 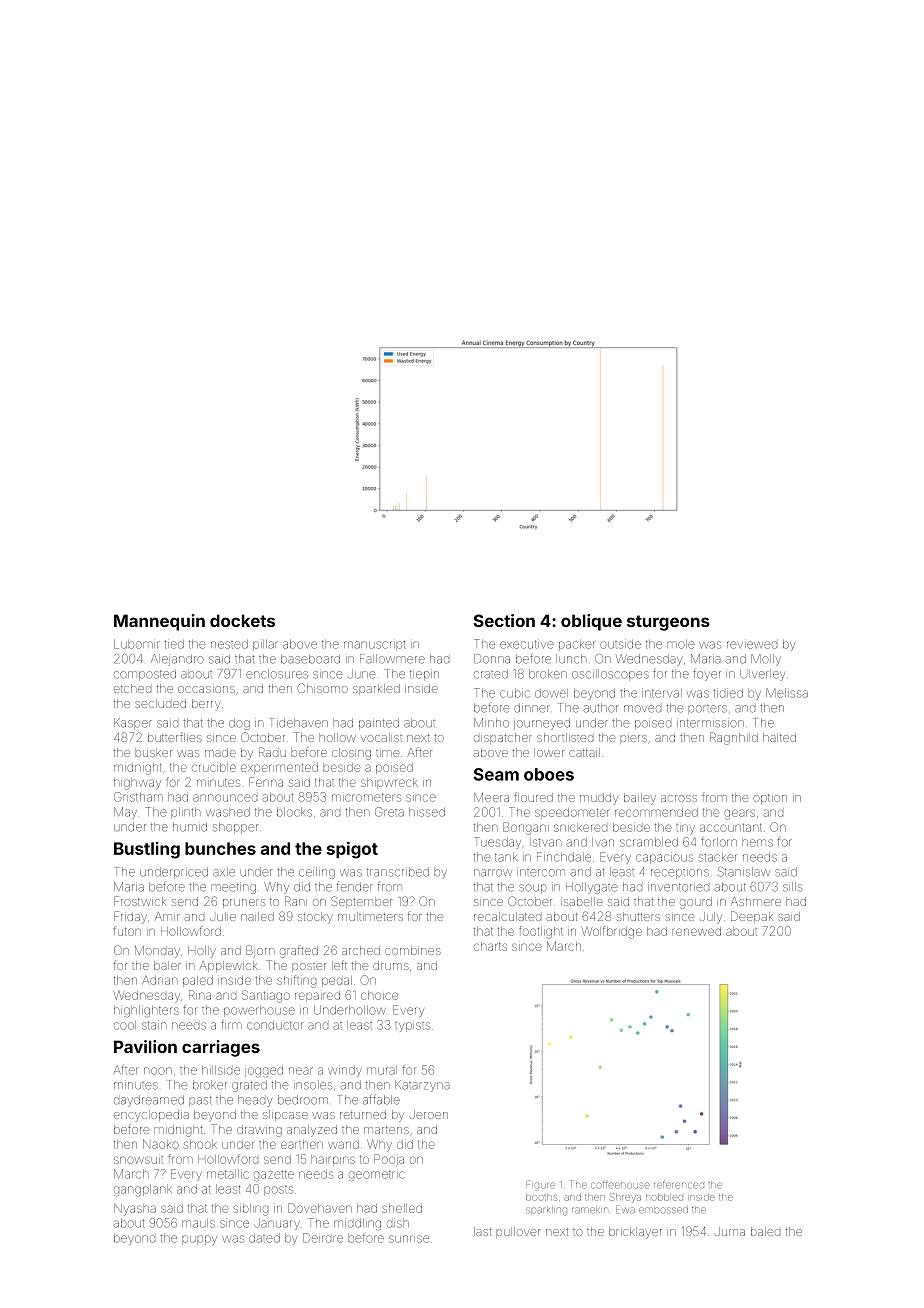 What do you see at coordinates (242, 620) in the document?
I see `dockets` at bounding box center [242, 620].
